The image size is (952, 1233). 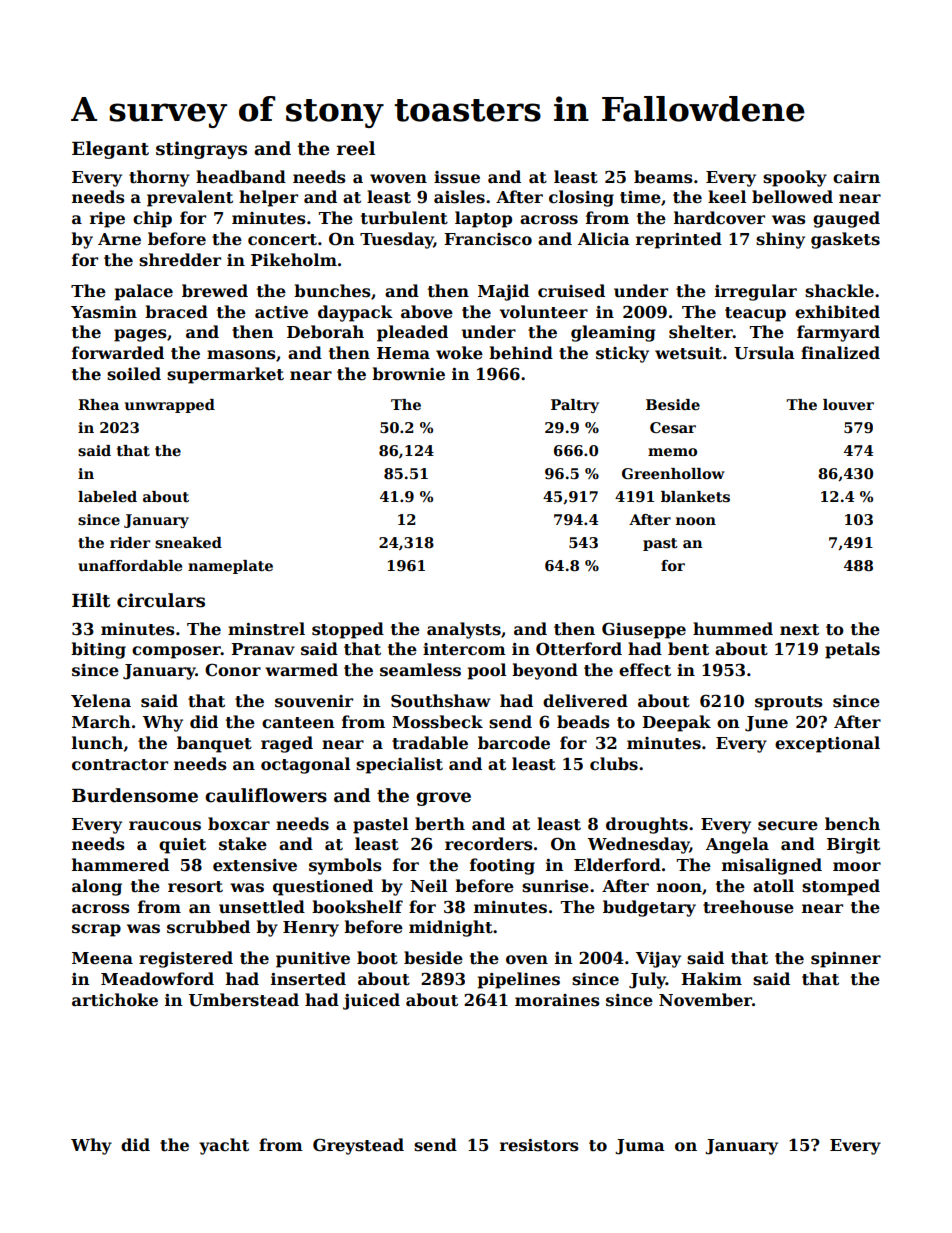 I want to click on pipelines, so click(x=519, y=980).
